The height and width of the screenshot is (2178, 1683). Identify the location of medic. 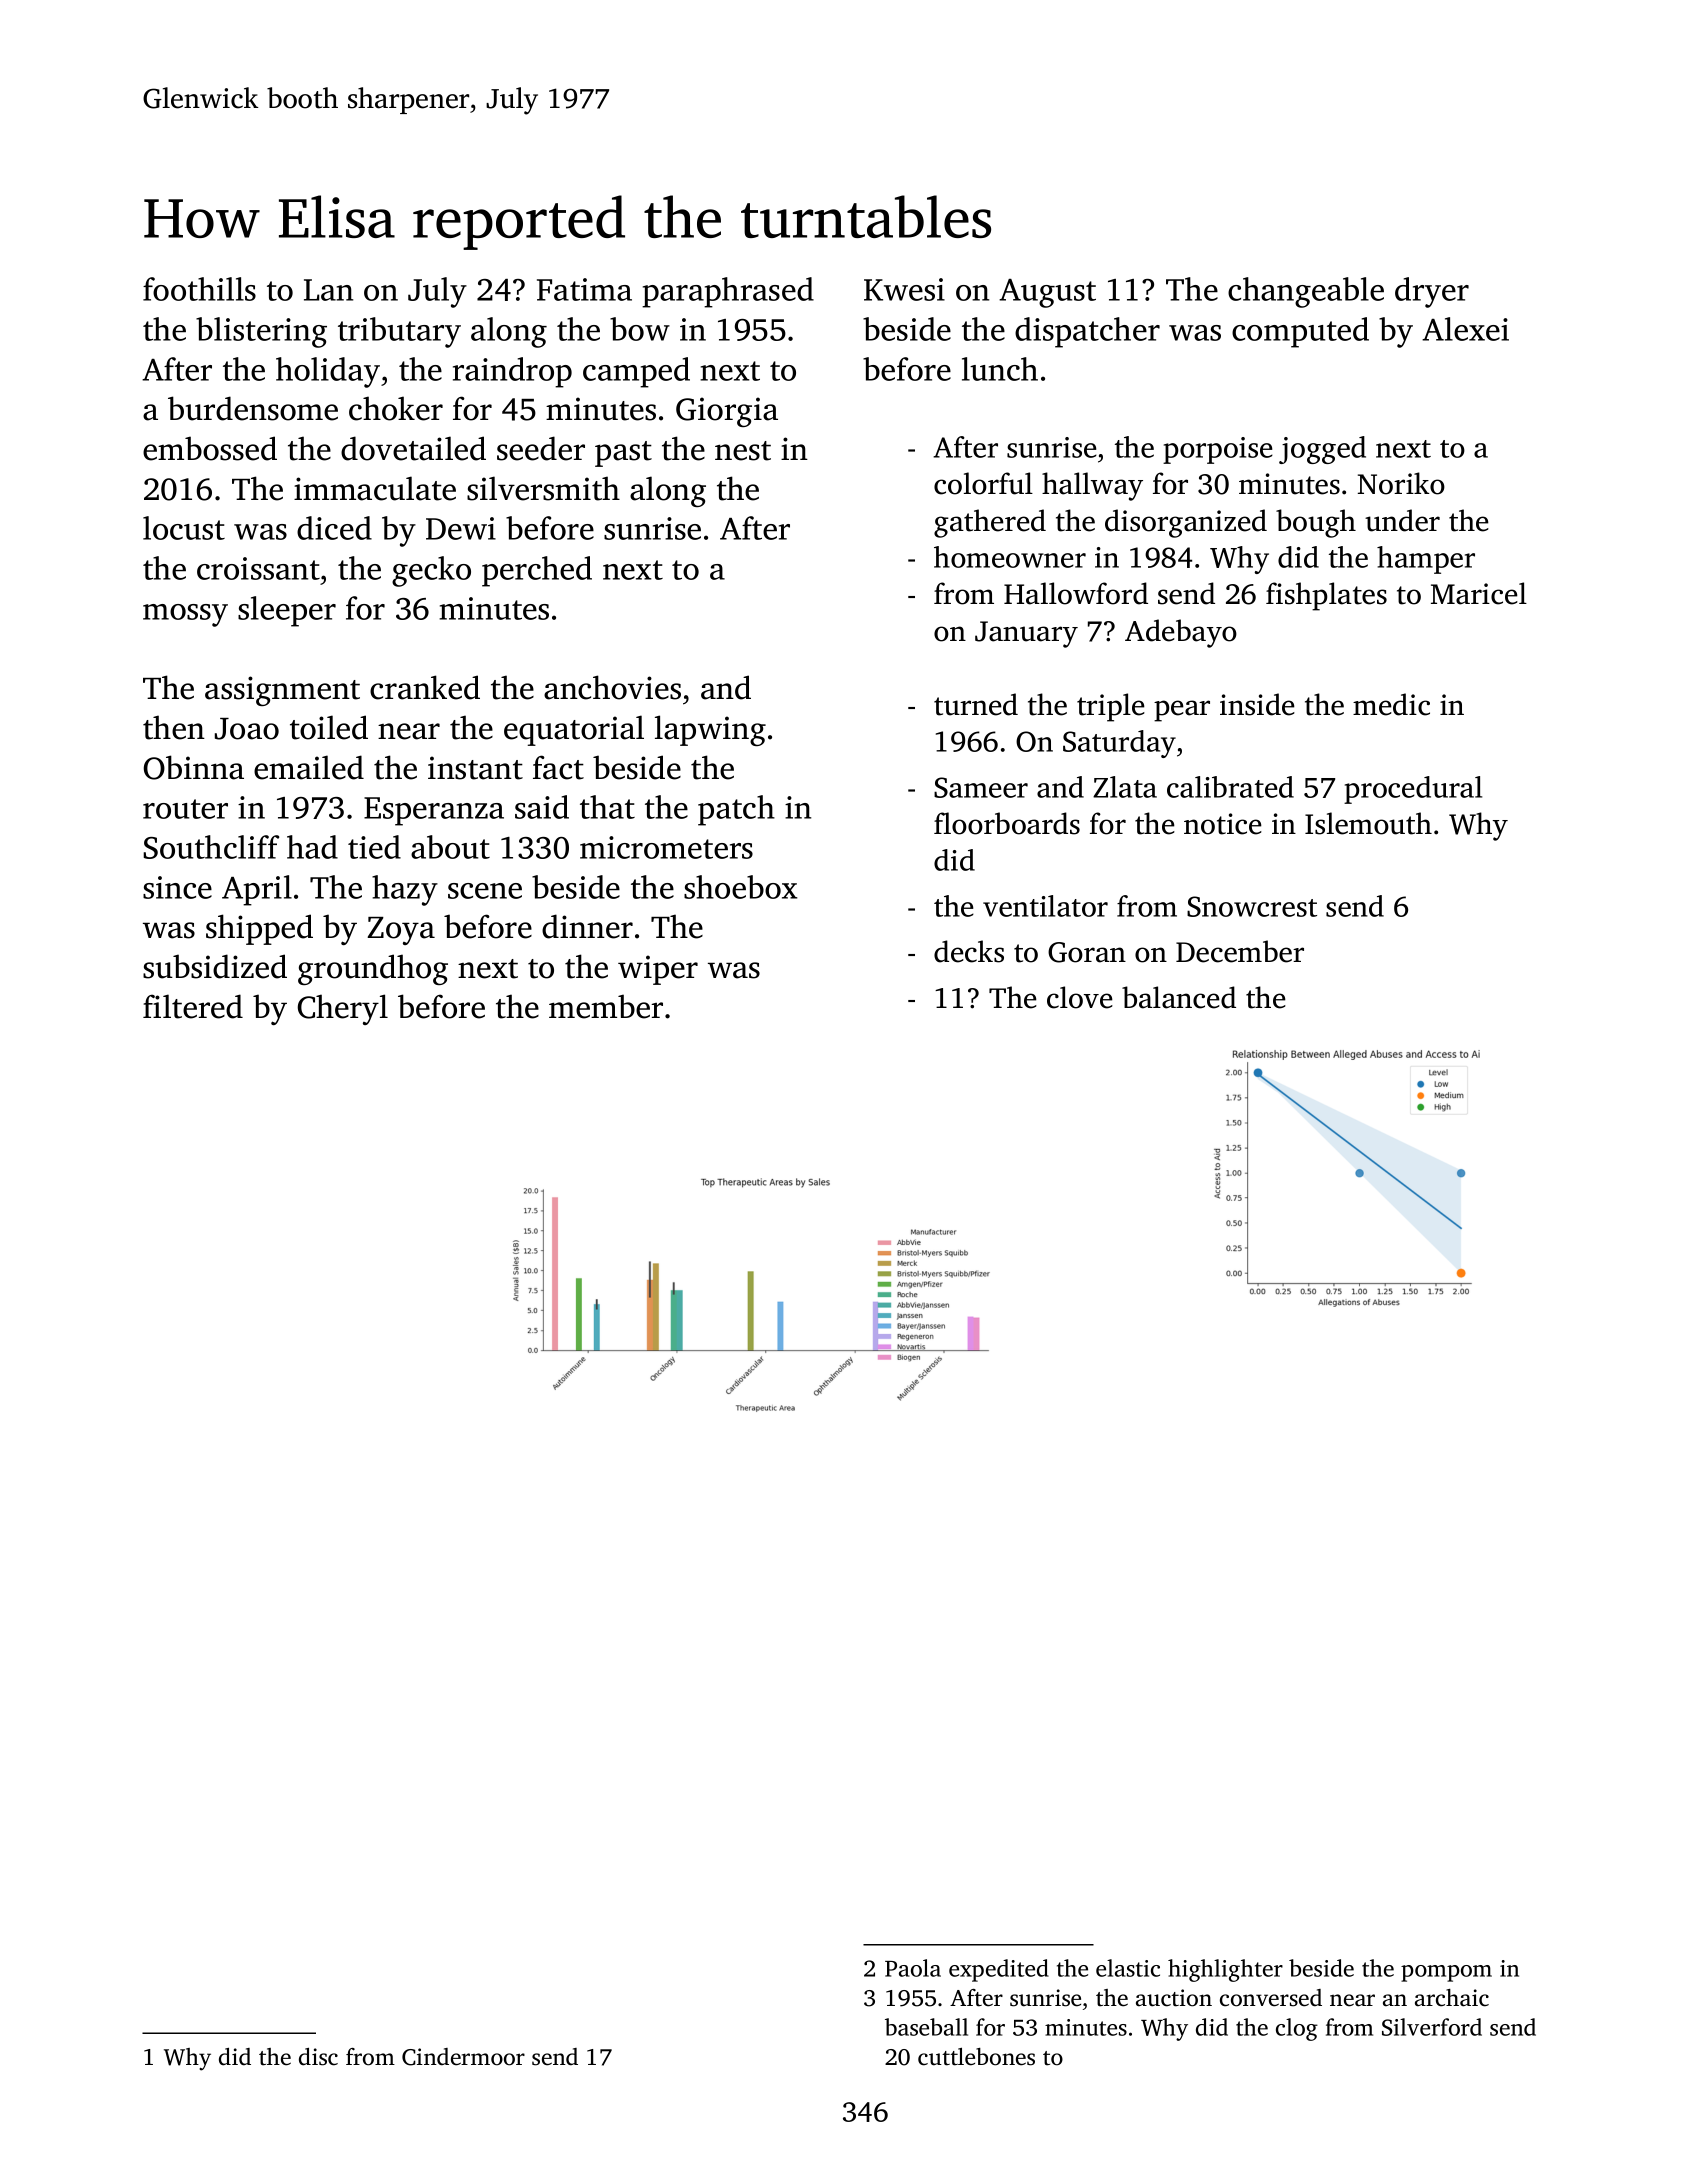
(1391, 704).
